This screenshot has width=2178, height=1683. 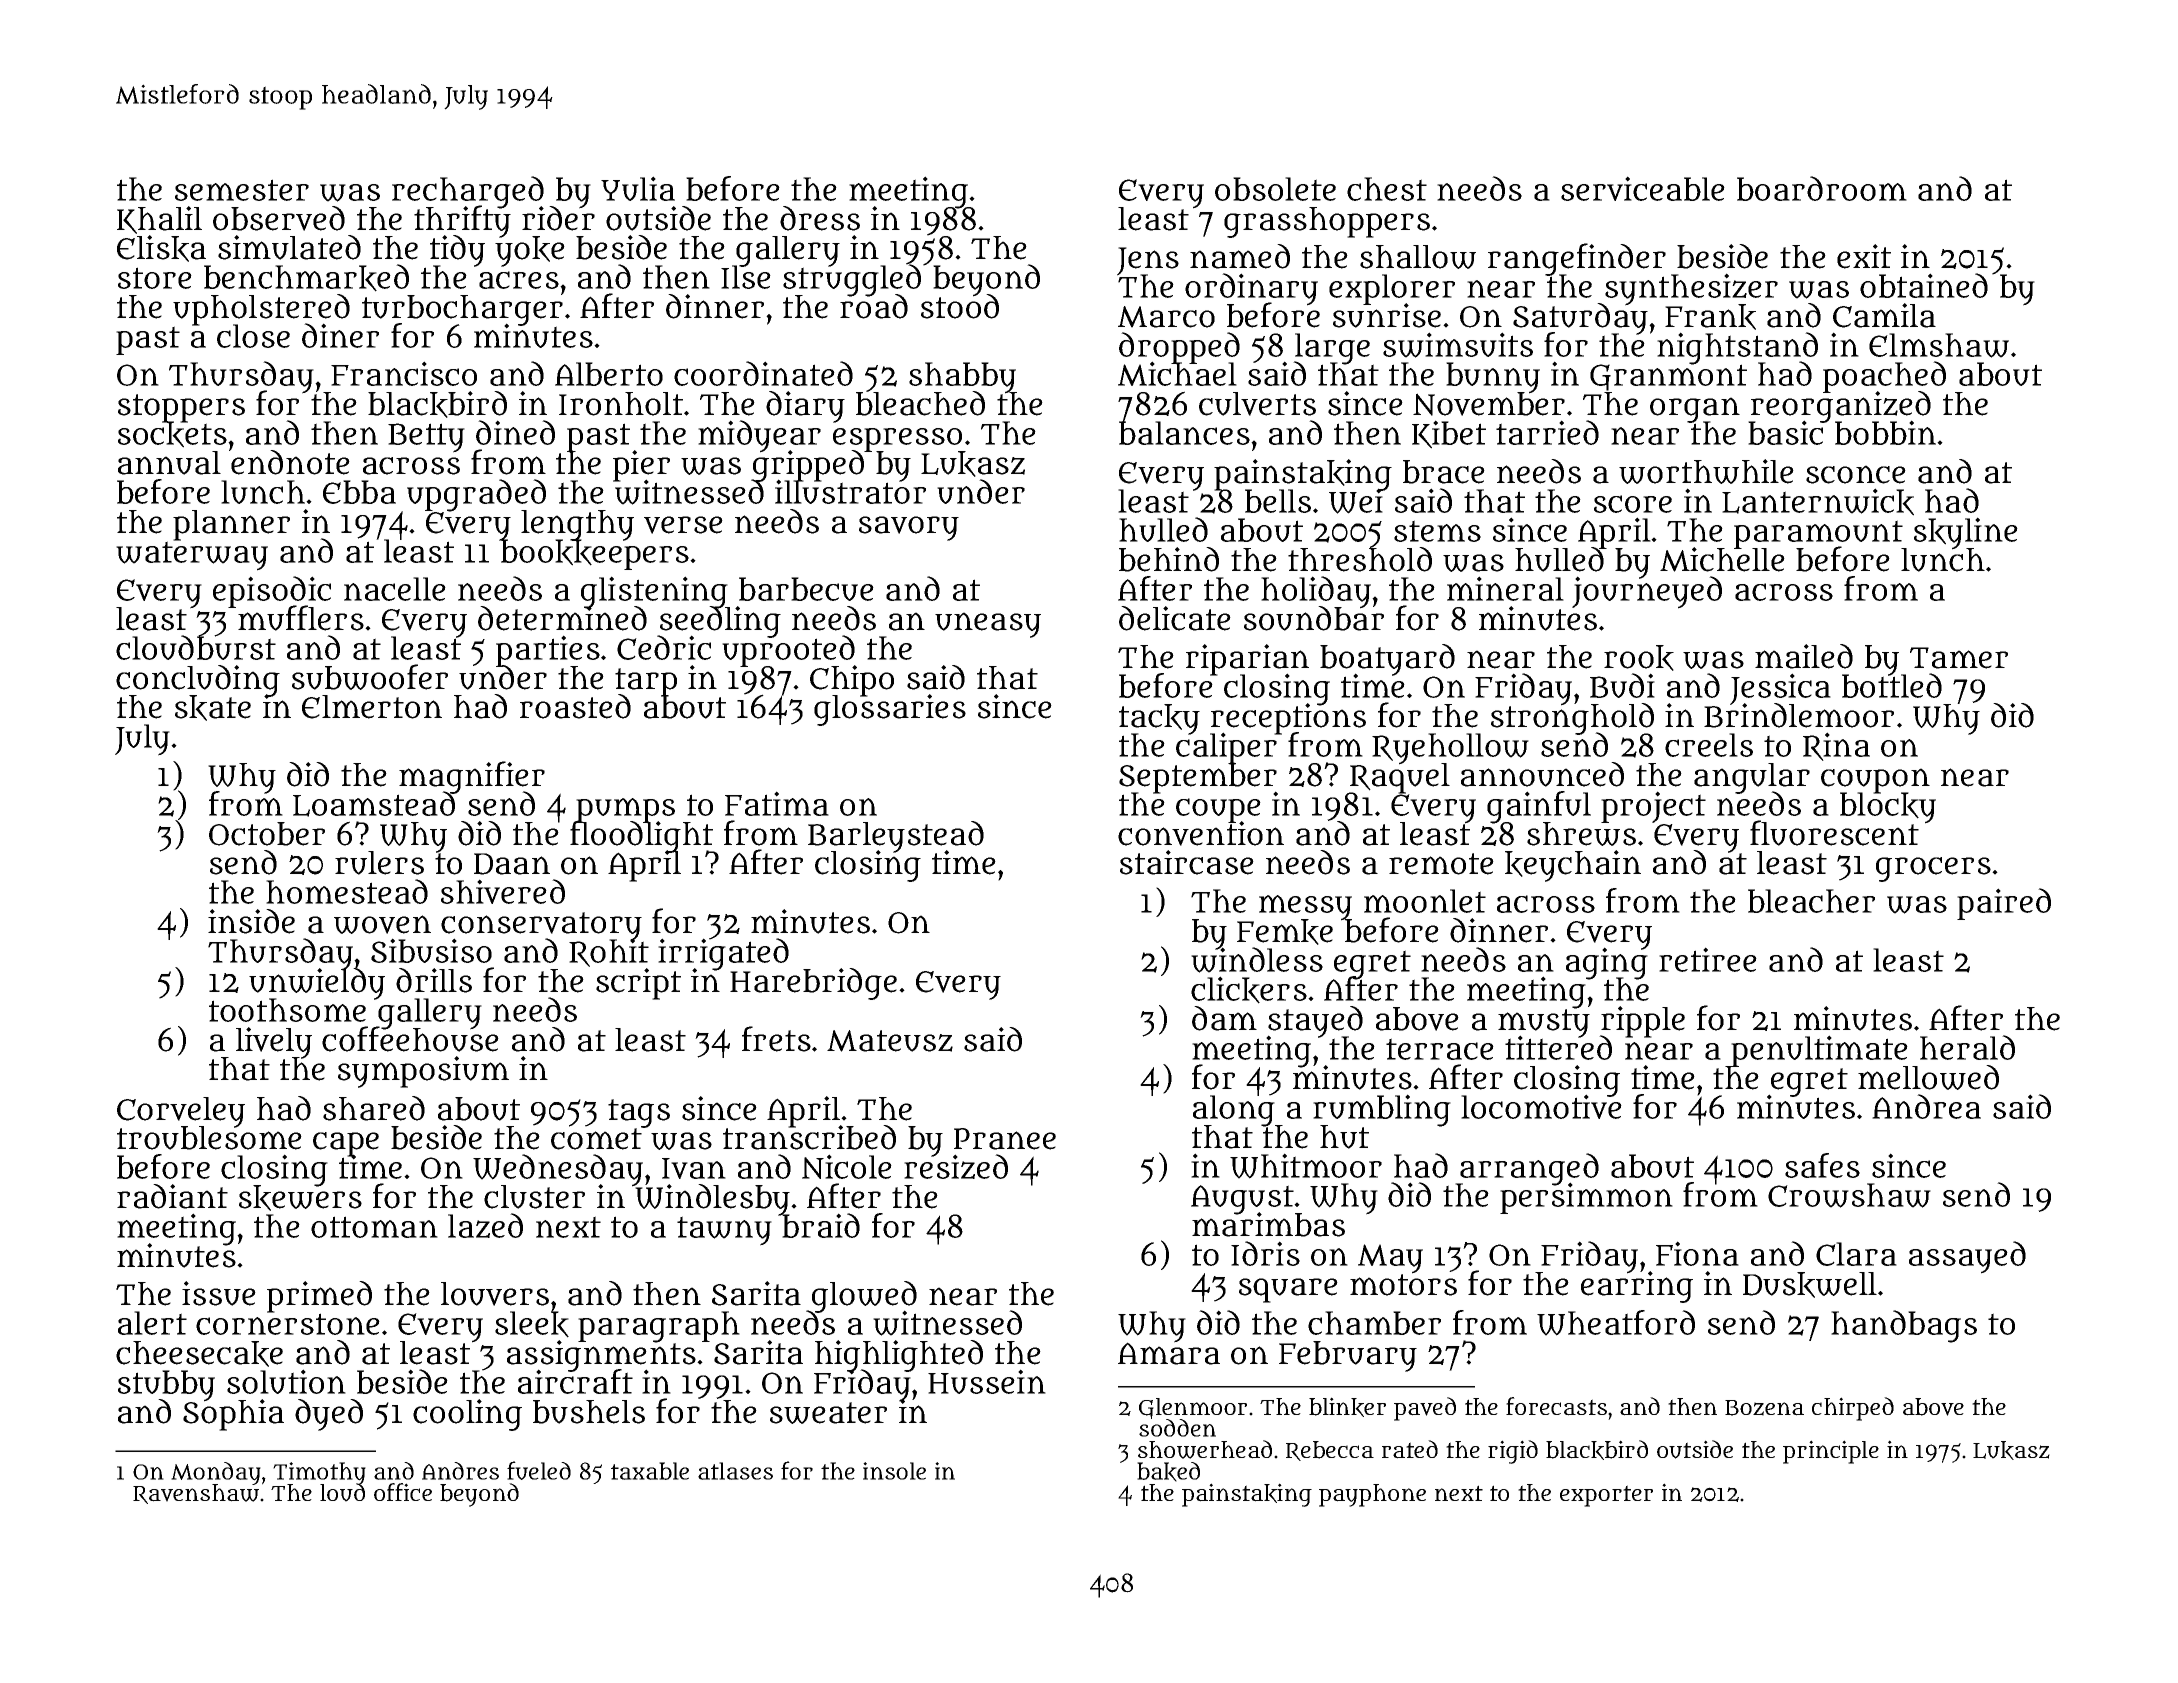 I want to click on October, so click(x=267, y=834).
